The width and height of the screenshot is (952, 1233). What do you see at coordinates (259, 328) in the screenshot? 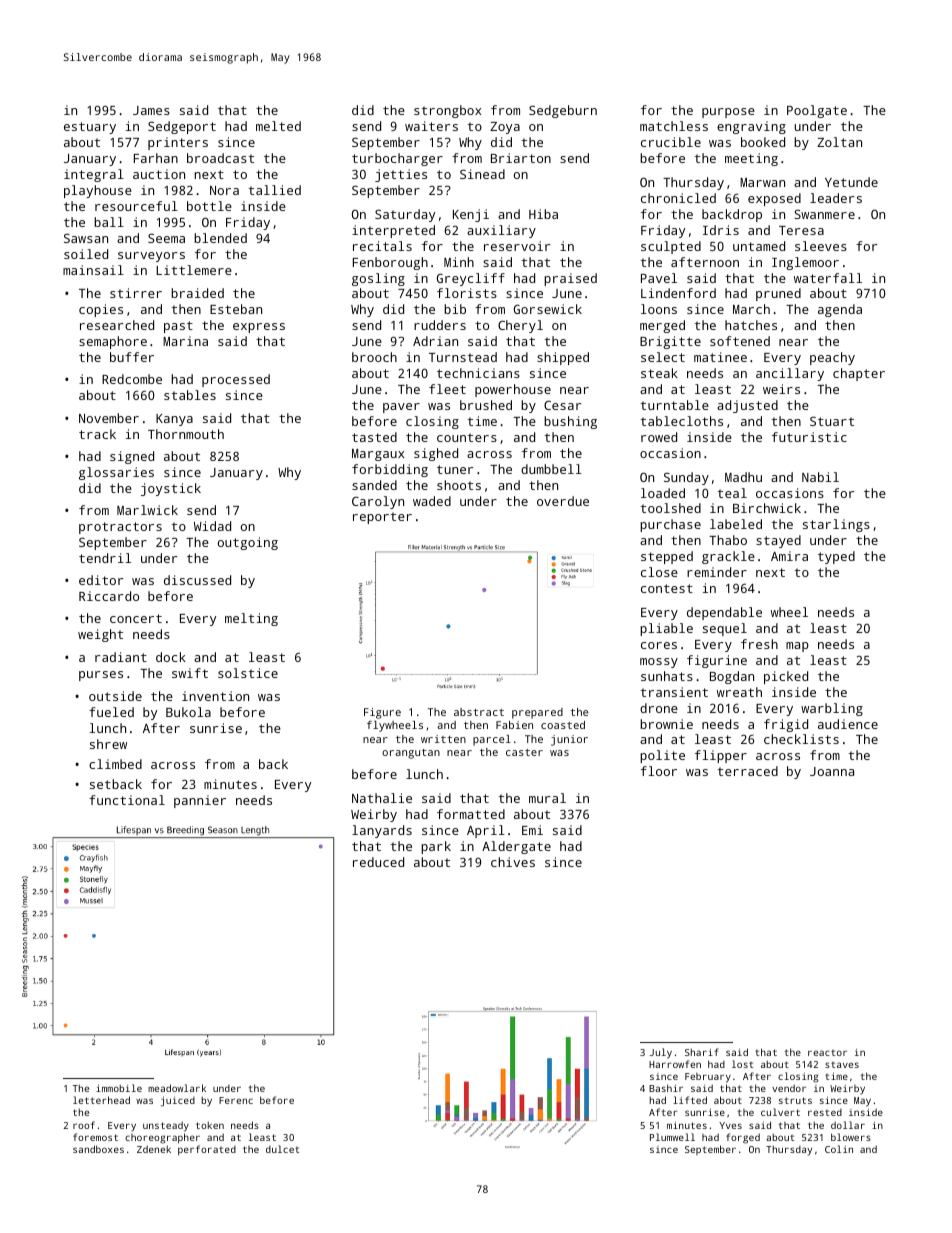
I see `express` at bounding box center [259, 328].
